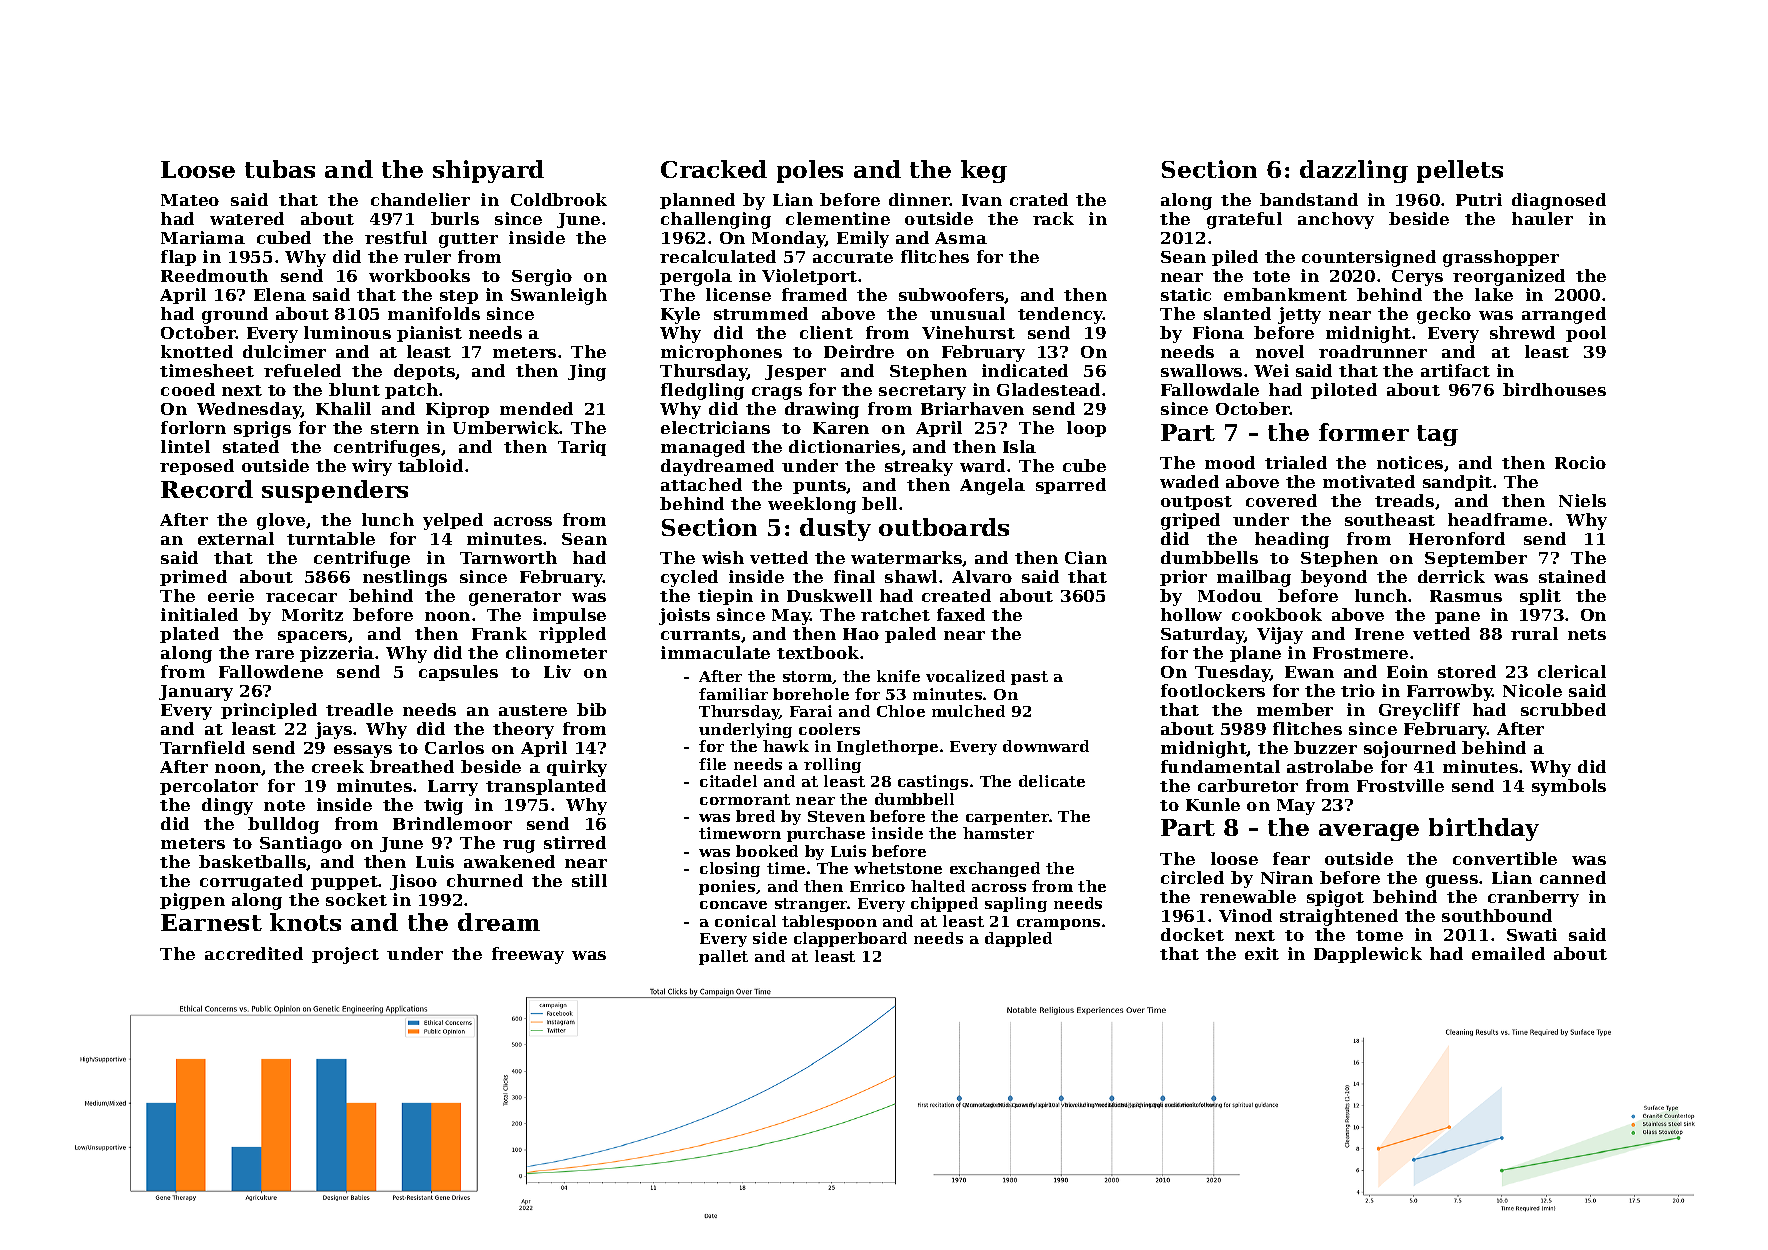 This document has height=1250, width=1768. What do you see at coordinates (1460, 171) in the document?
I see `pellets` at bounding box center [1460, 171].
